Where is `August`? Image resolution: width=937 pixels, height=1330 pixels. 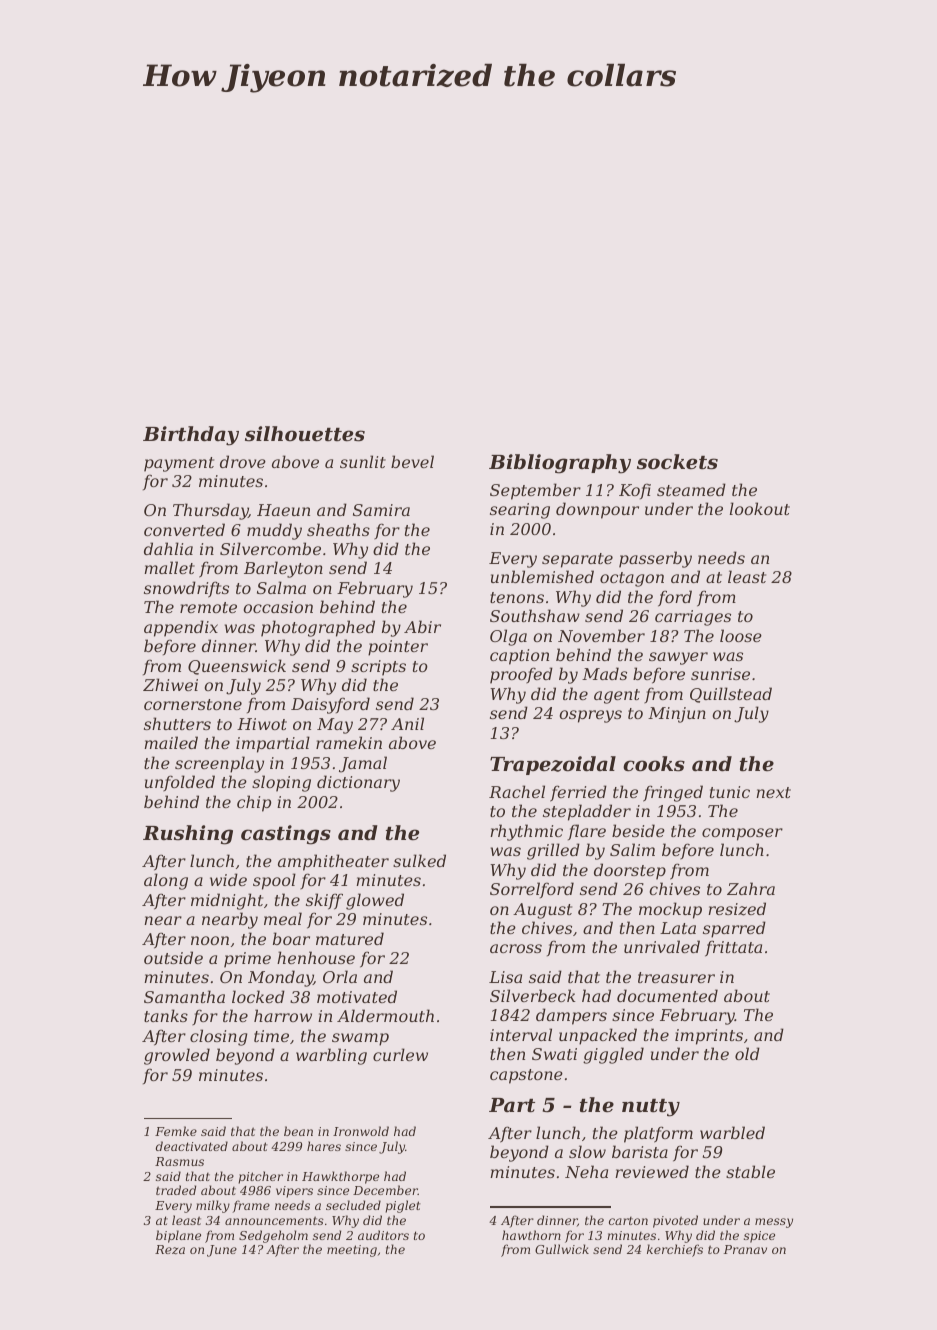
August is located at coordinates (542, 911).
